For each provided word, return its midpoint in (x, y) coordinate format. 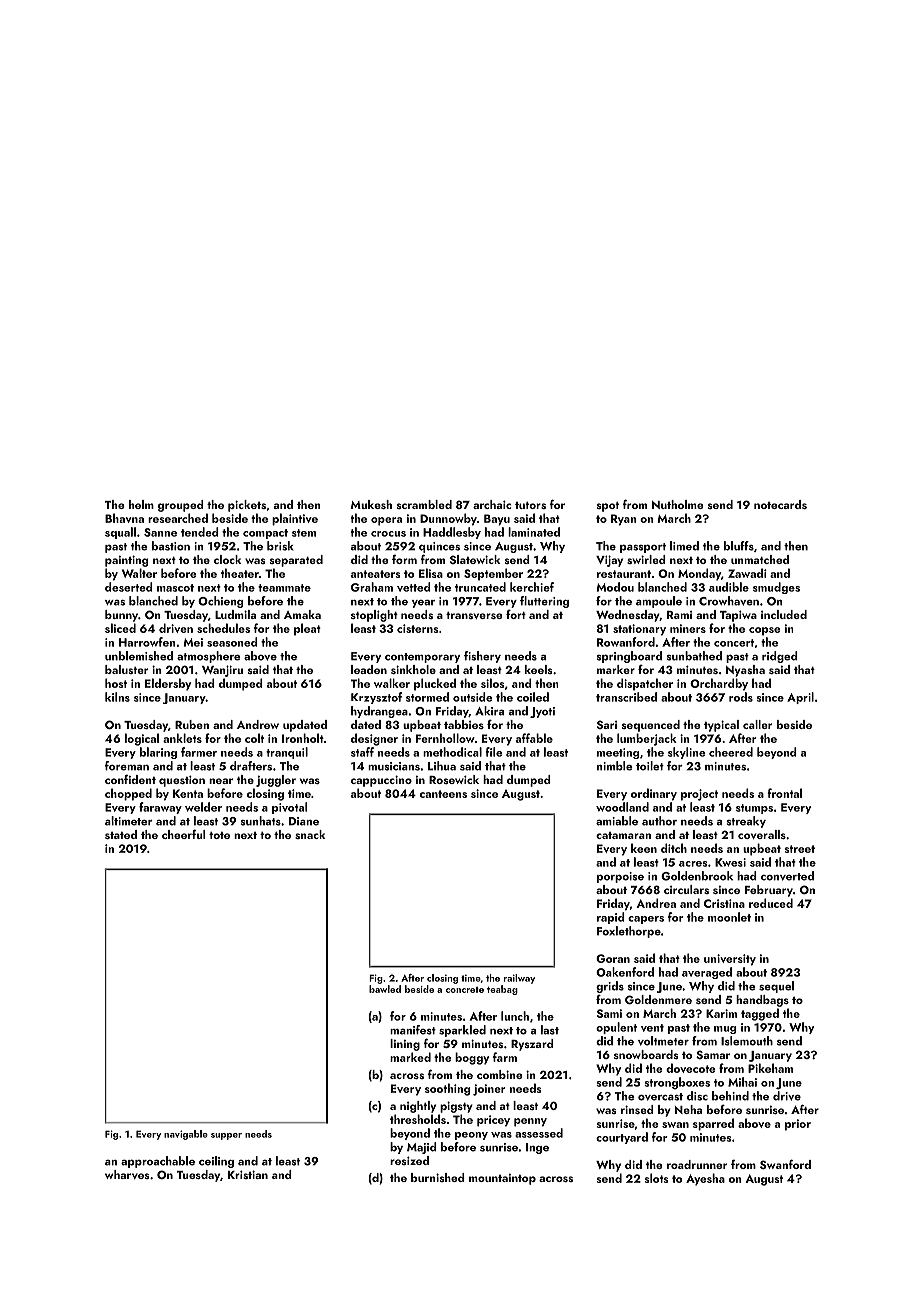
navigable (186, 1135)
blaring (158, 753)
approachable (158, 1162)
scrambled (424, 504)
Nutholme (677, 504)
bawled (385, 989)
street (800, 849)
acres (693, 864)
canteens (443, 794)
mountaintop (502, 1179)
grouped (181, 506)
